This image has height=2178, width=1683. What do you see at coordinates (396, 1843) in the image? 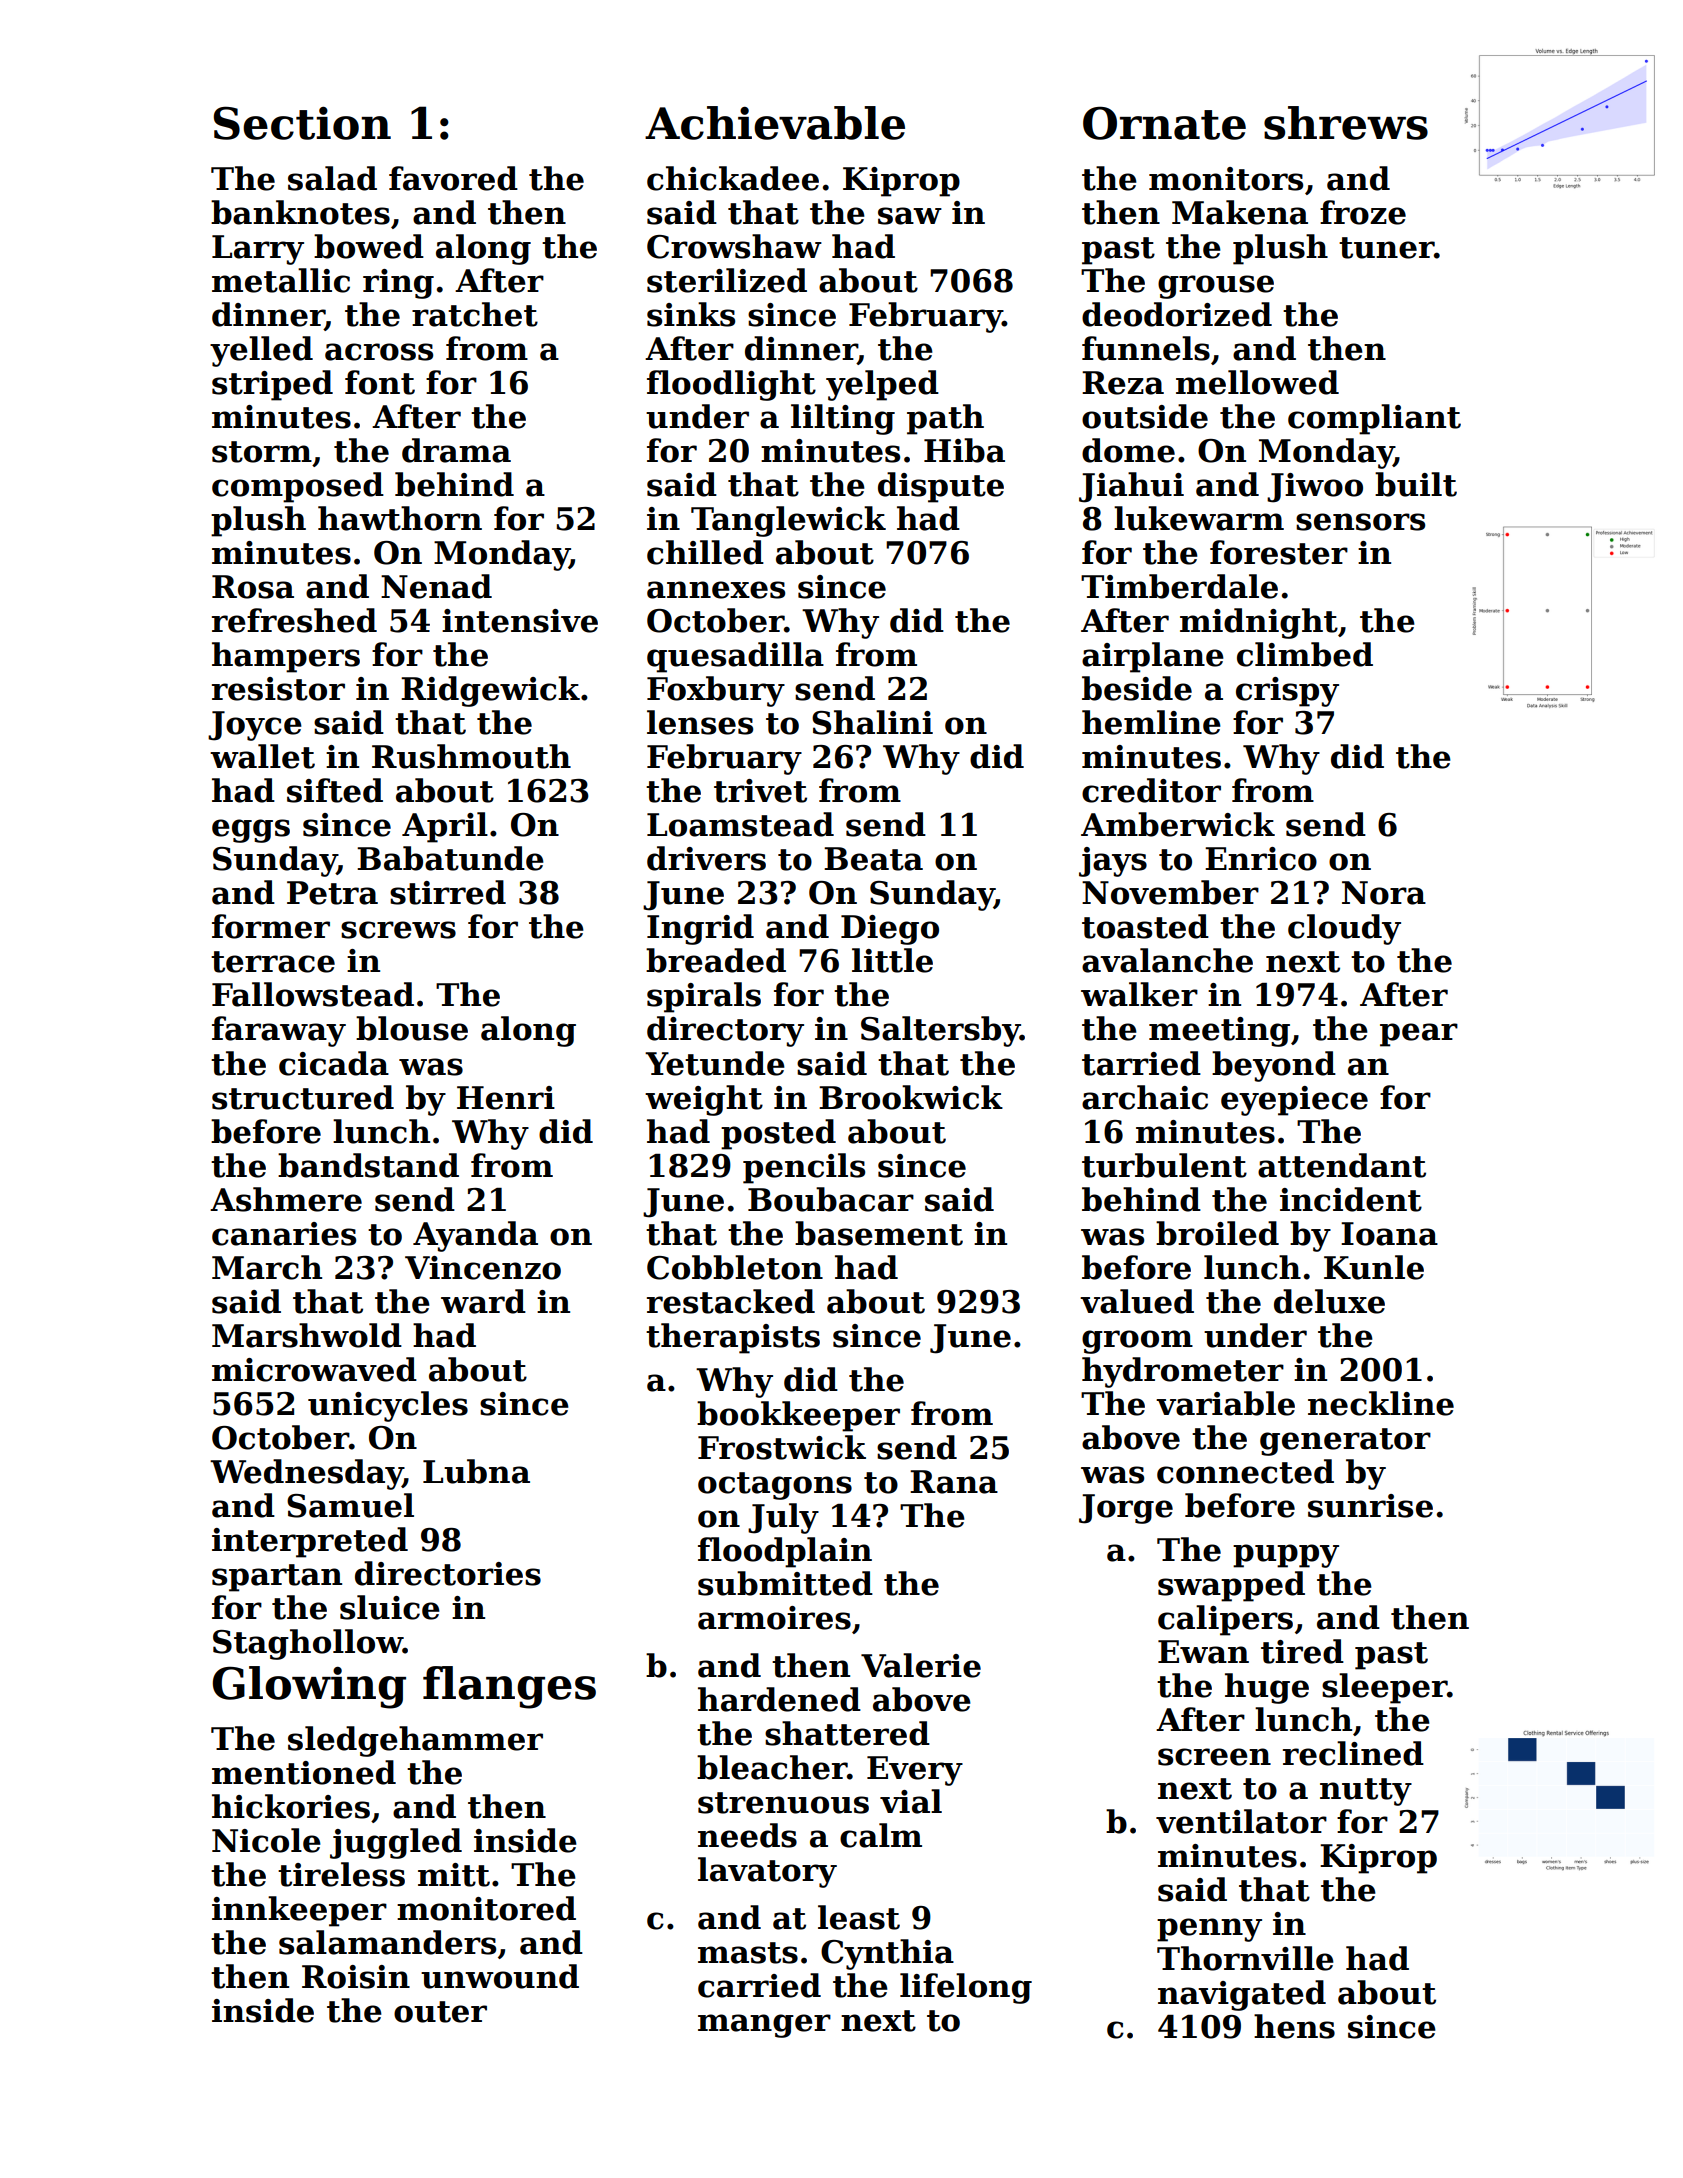
I see `juggled` at bounding box center [396, 1843].
